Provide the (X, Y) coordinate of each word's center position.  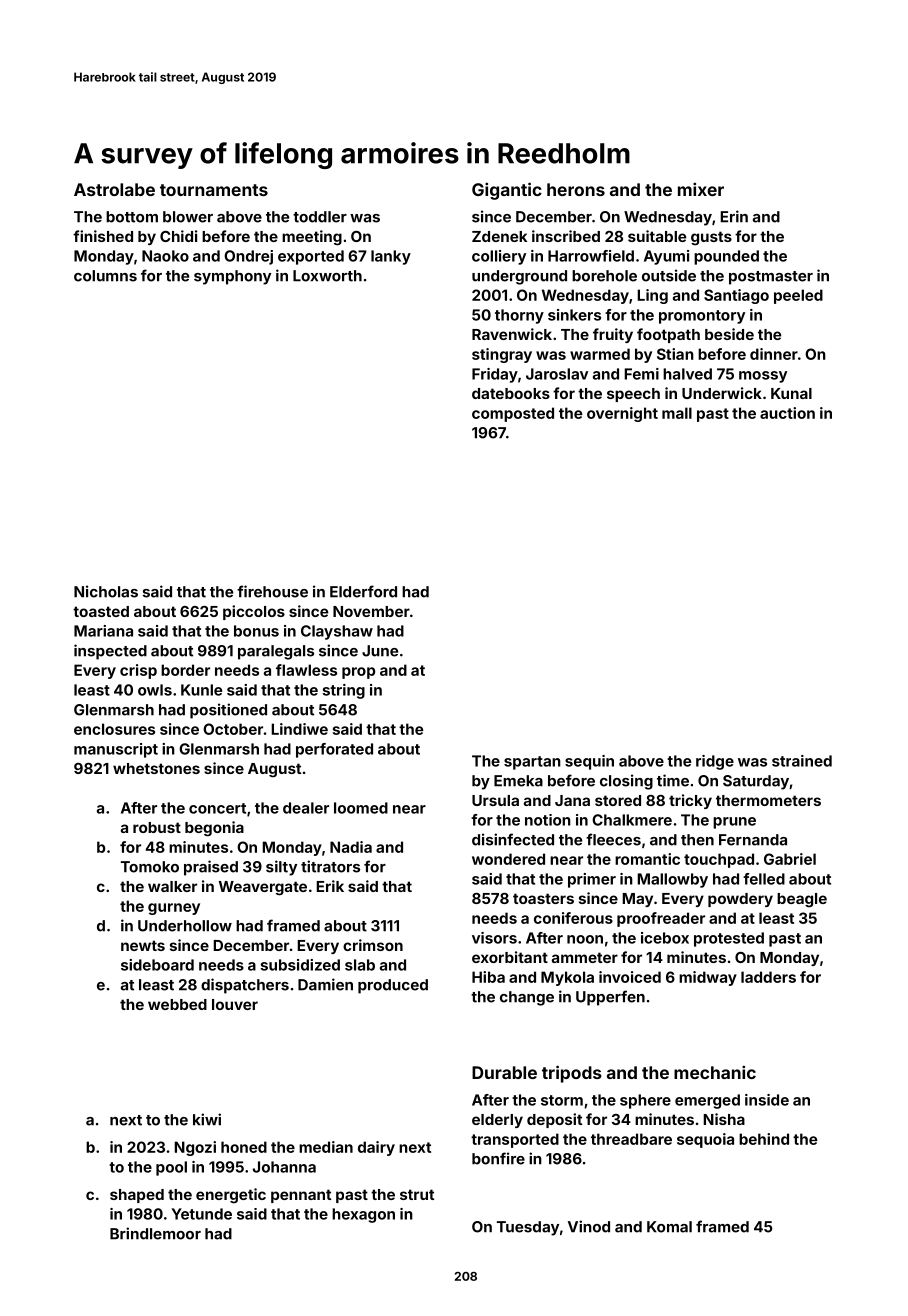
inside (767, 1100)
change (527, 998)
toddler (320, 217)
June (380, 651)
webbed (177, 1004)
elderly (497, 1121)
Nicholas (106, 591)
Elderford (363, 591)
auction (787, 413)
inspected (110, 652)
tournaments (214, 190)
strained (802, 761)
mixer (701, 189)
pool (171, 1168)
